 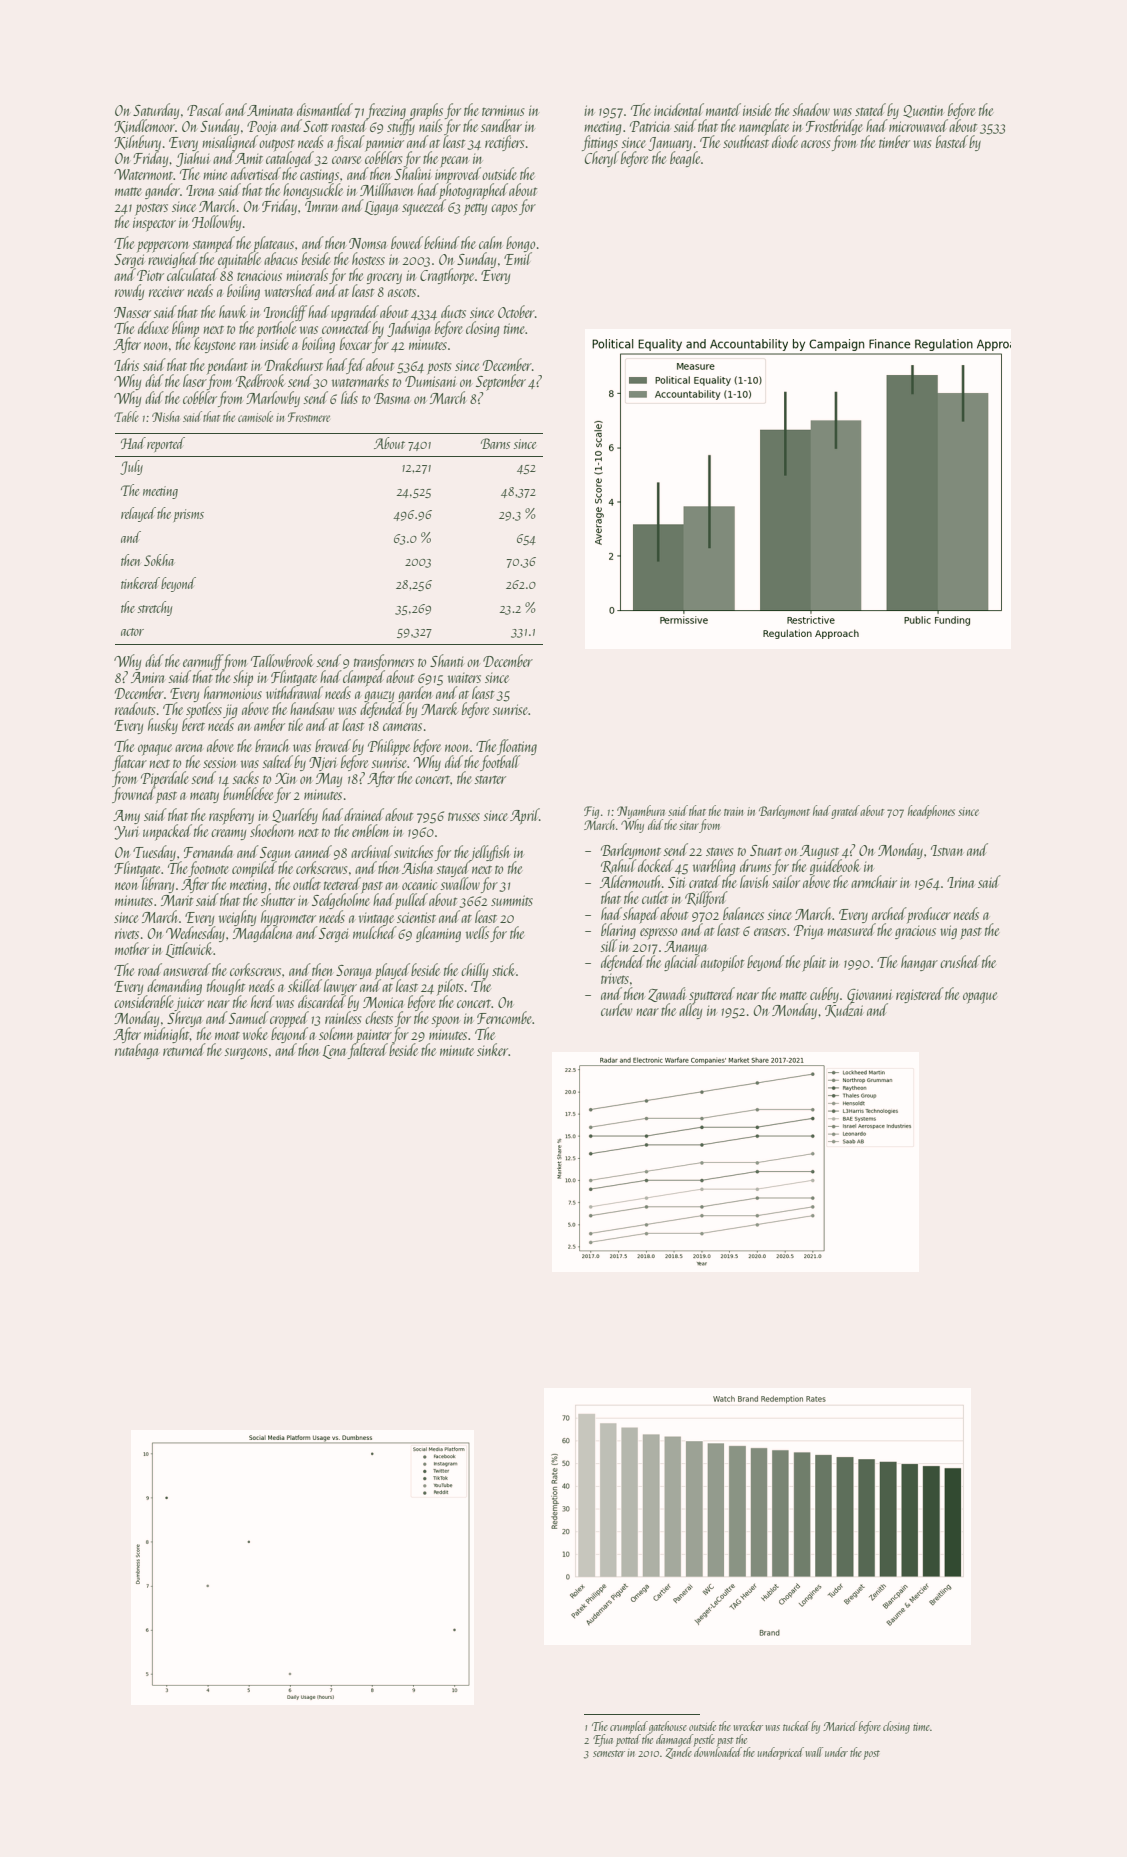 What do you see at coordinates (785, 142) in the page?
I see `diode` at bounding box center [785, 142].
